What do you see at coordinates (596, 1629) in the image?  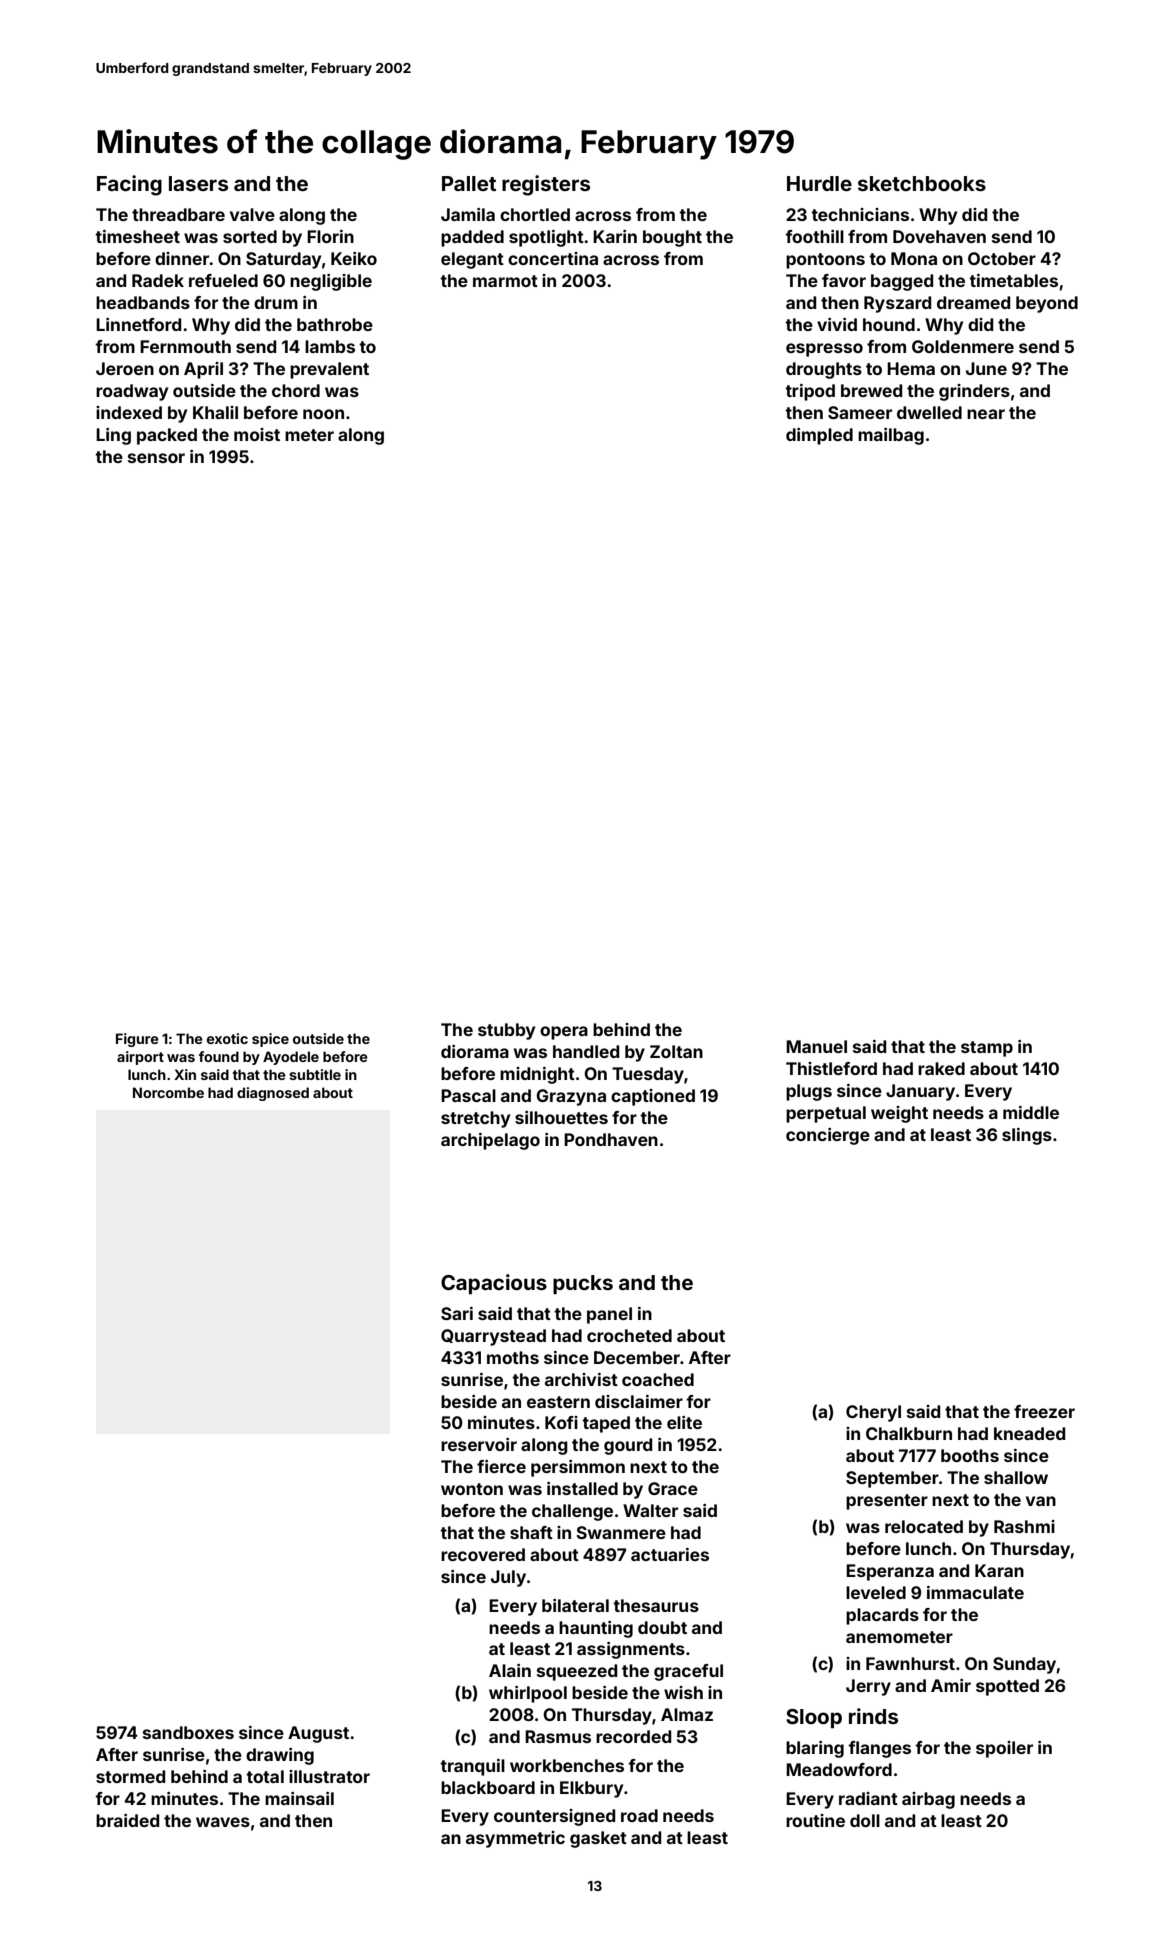 I see `haunting` at bounding box center [596, 1629].
